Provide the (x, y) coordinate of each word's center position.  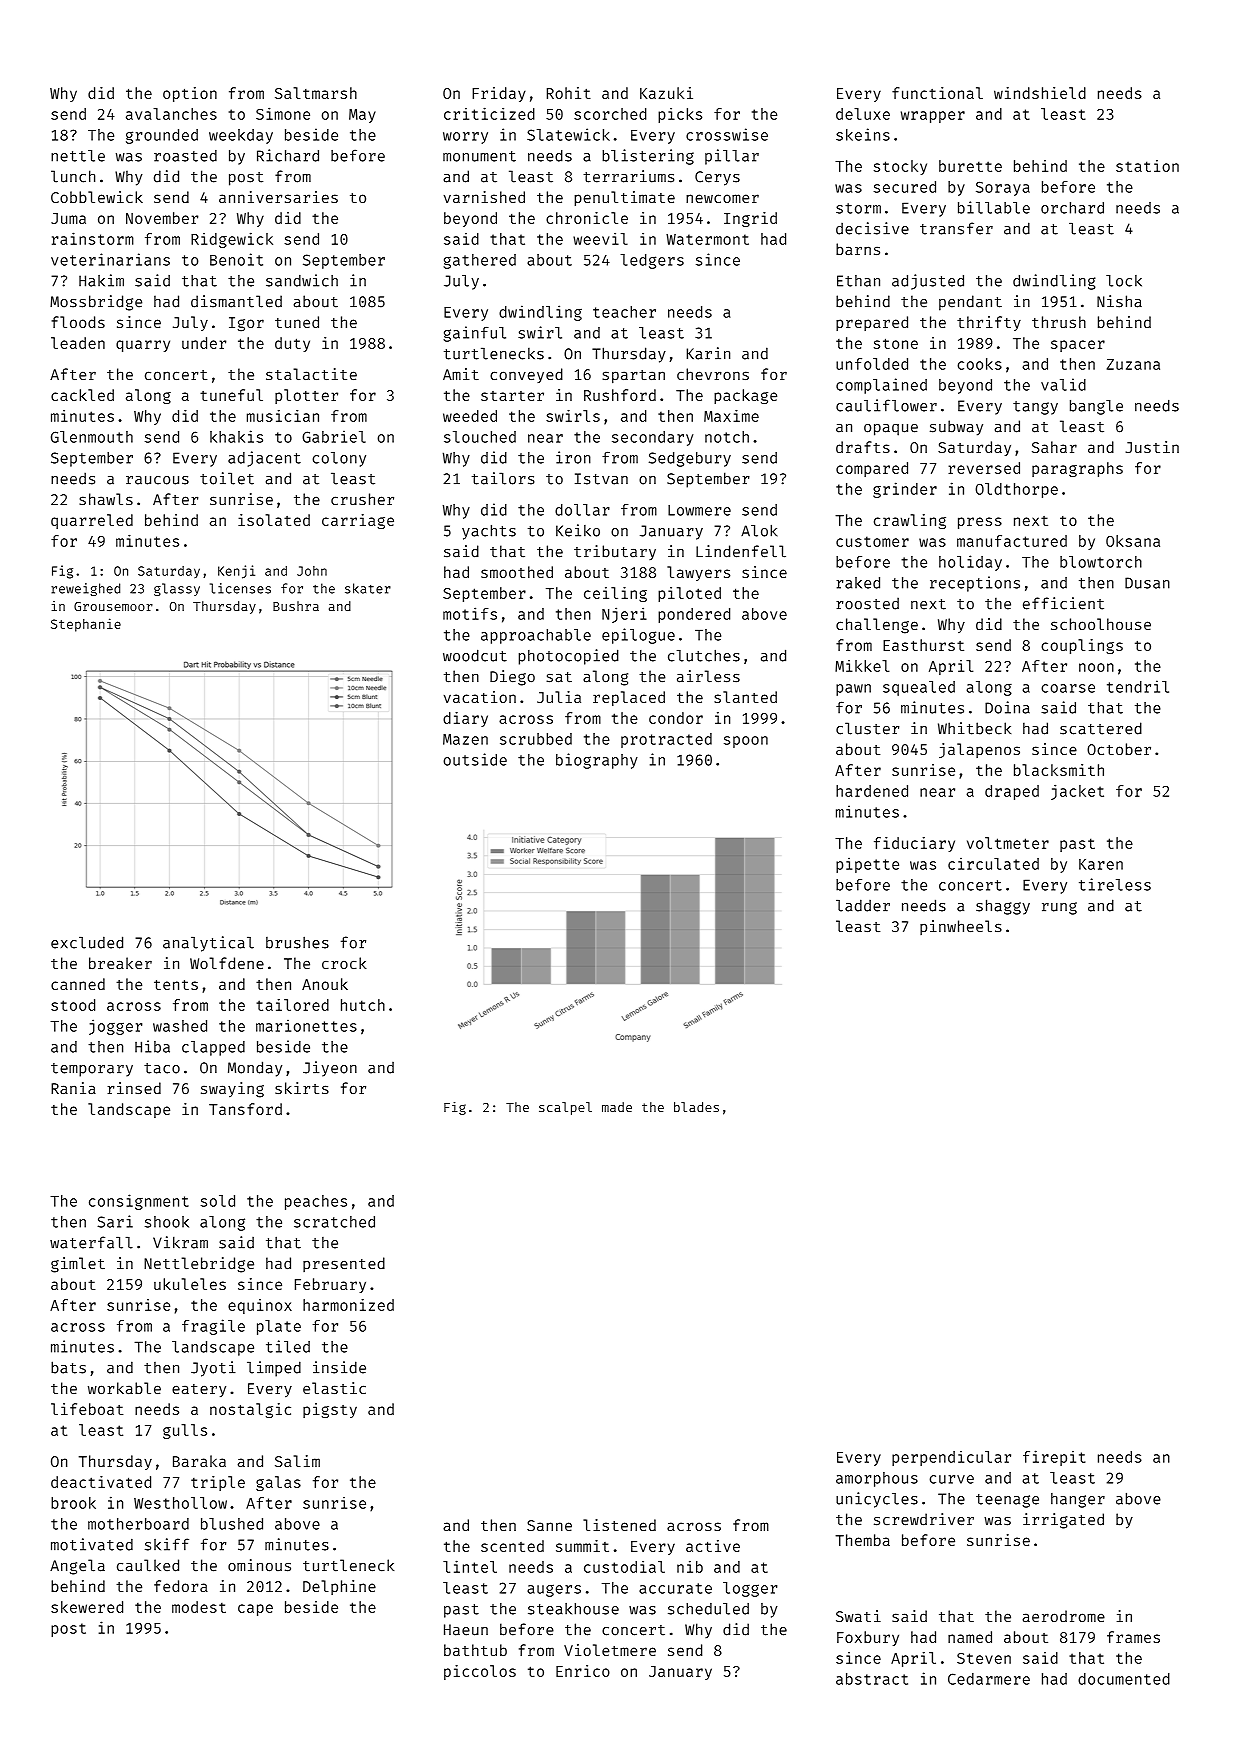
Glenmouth (92, 437)
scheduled (708, 1609)
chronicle (587, 218)
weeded (470, 416)
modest (199, 1607)
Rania (73, 1088)
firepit (1054, 1458)
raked (858, 583)
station (1147, 166)
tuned (297, 322)
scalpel (565, 1108)
